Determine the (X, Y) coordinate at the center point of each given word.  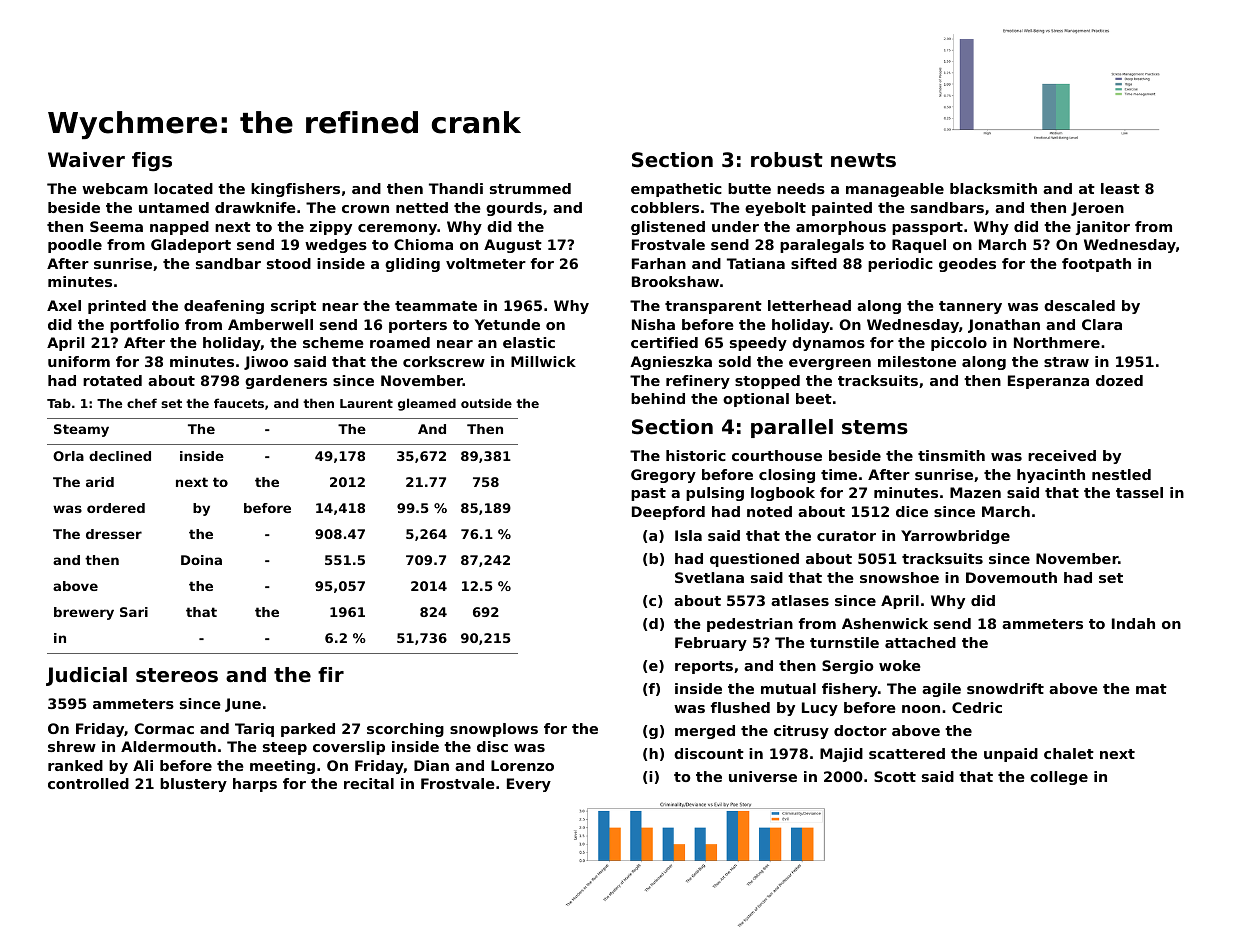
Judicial (86, 676)
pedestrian (750, 625)
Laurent (366, 403)
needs (801, 188)
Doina (201, 560)
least (1120, 188)
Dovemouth (1011, 577)
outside (486, 403)
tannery (970, 307)
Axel (64, 305)
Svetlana (709, 577)
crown (365, 209)
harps (255, 785)
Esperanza (1048, 382)
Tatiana (756, 263)
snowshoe (899, 577)
